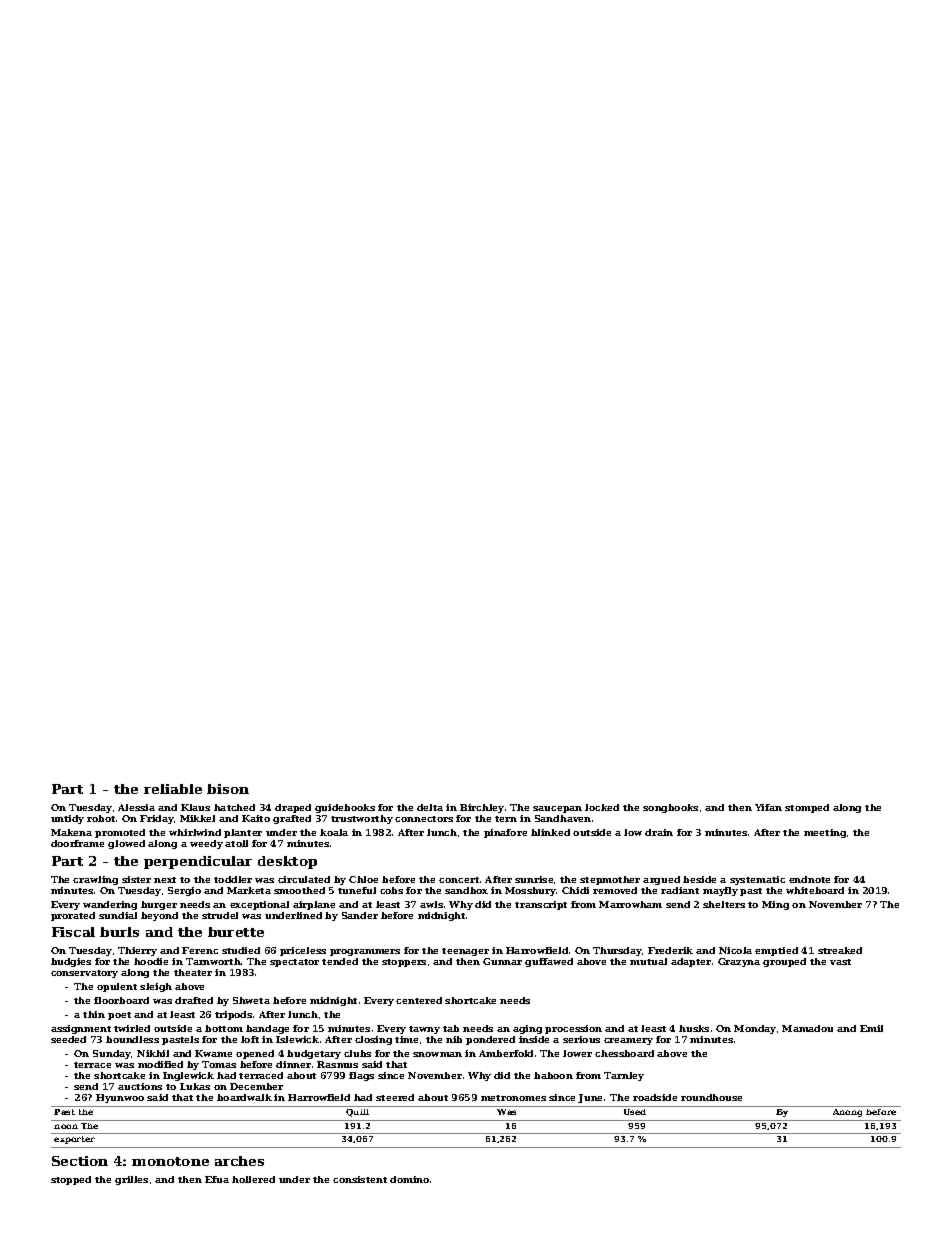 Image resolution: width=952 pixels, height=1233 pixels. I want to click on Nikhil, so click(153, 1053).
